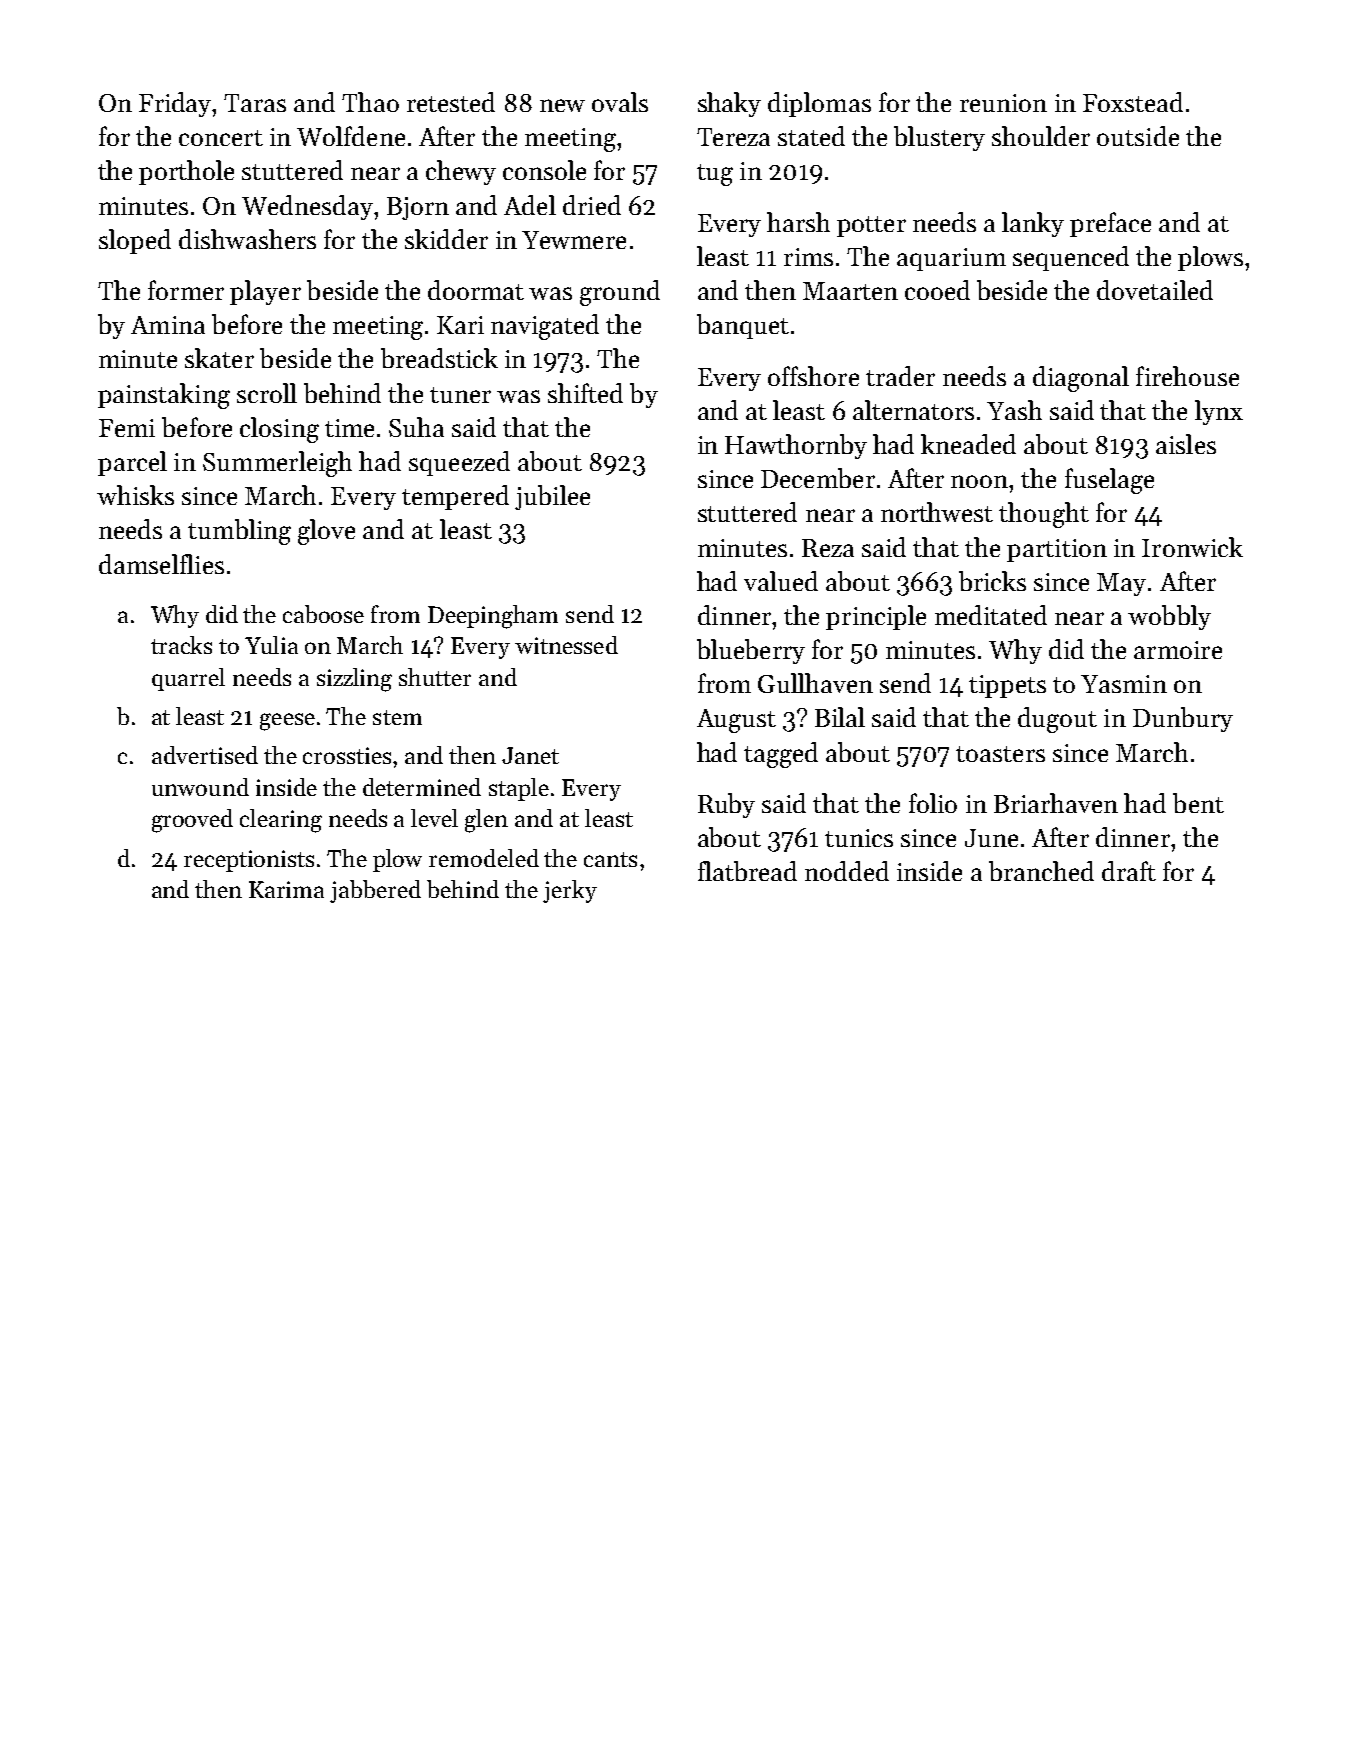 The image size is (1358, 1757). I want to click on Ironwick, so click(1192, 547).
